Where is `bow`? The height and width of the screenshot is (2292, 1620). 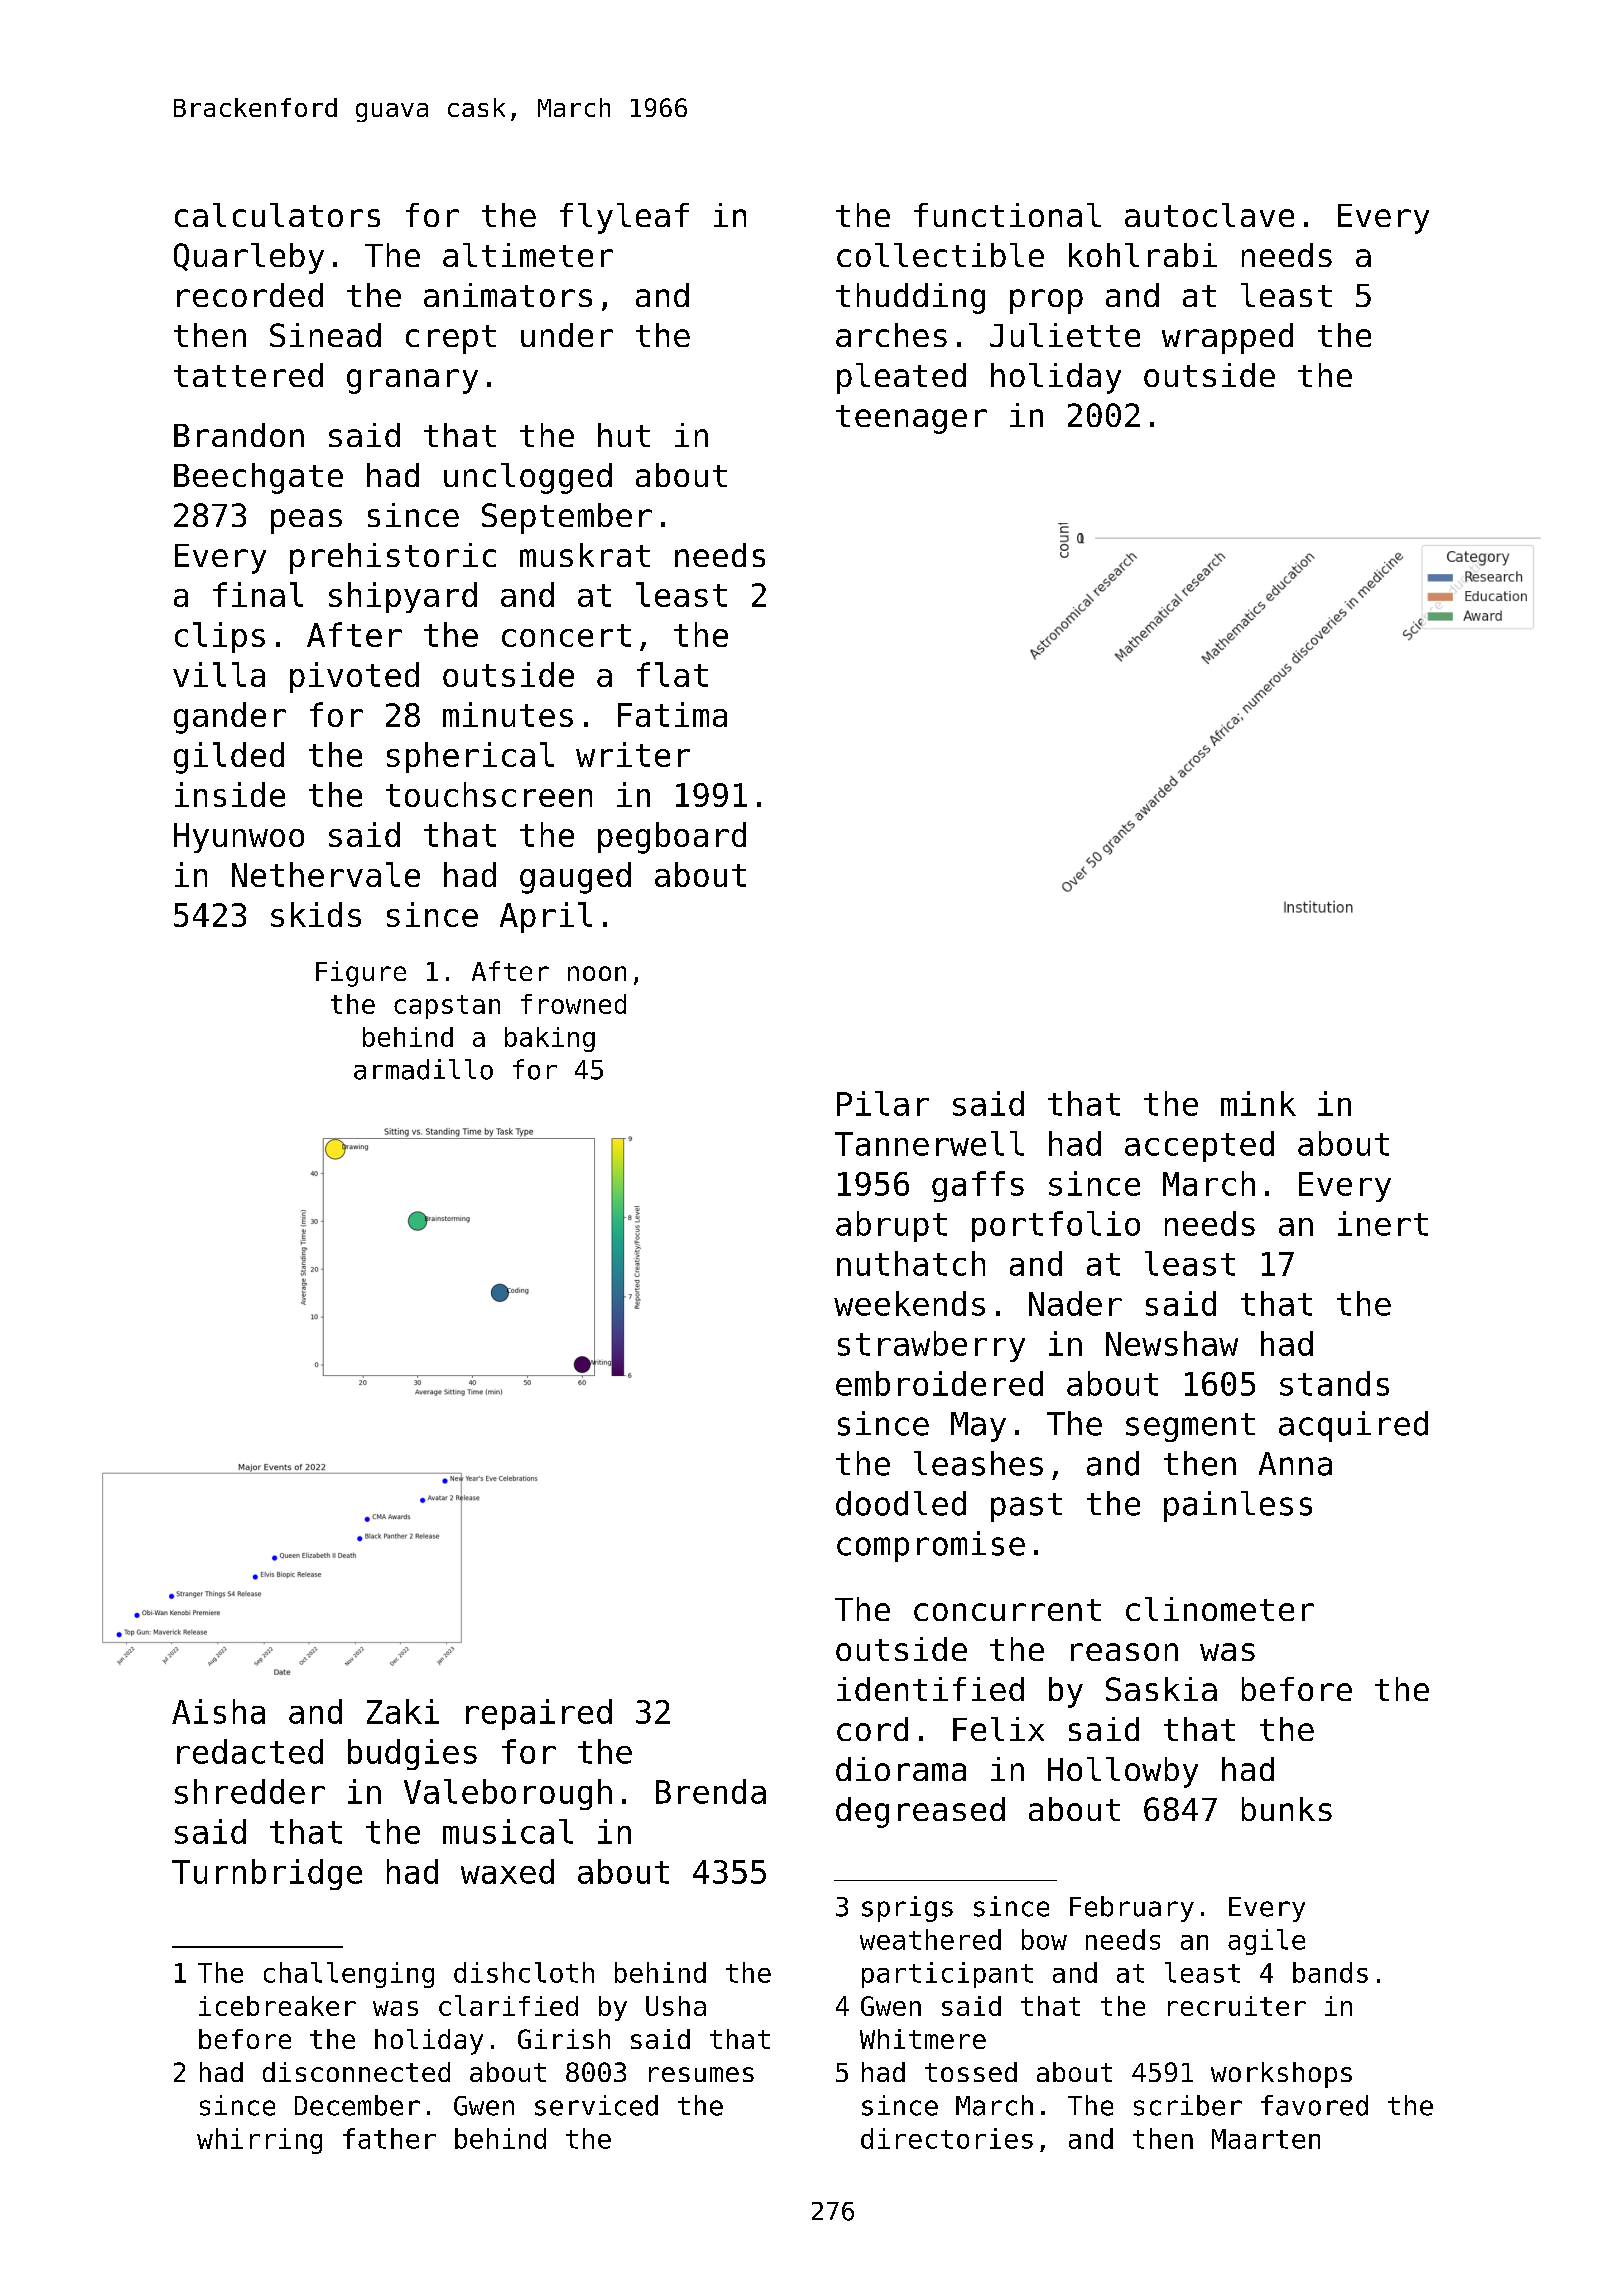 bow is located at coordinates (1044, 1939).
